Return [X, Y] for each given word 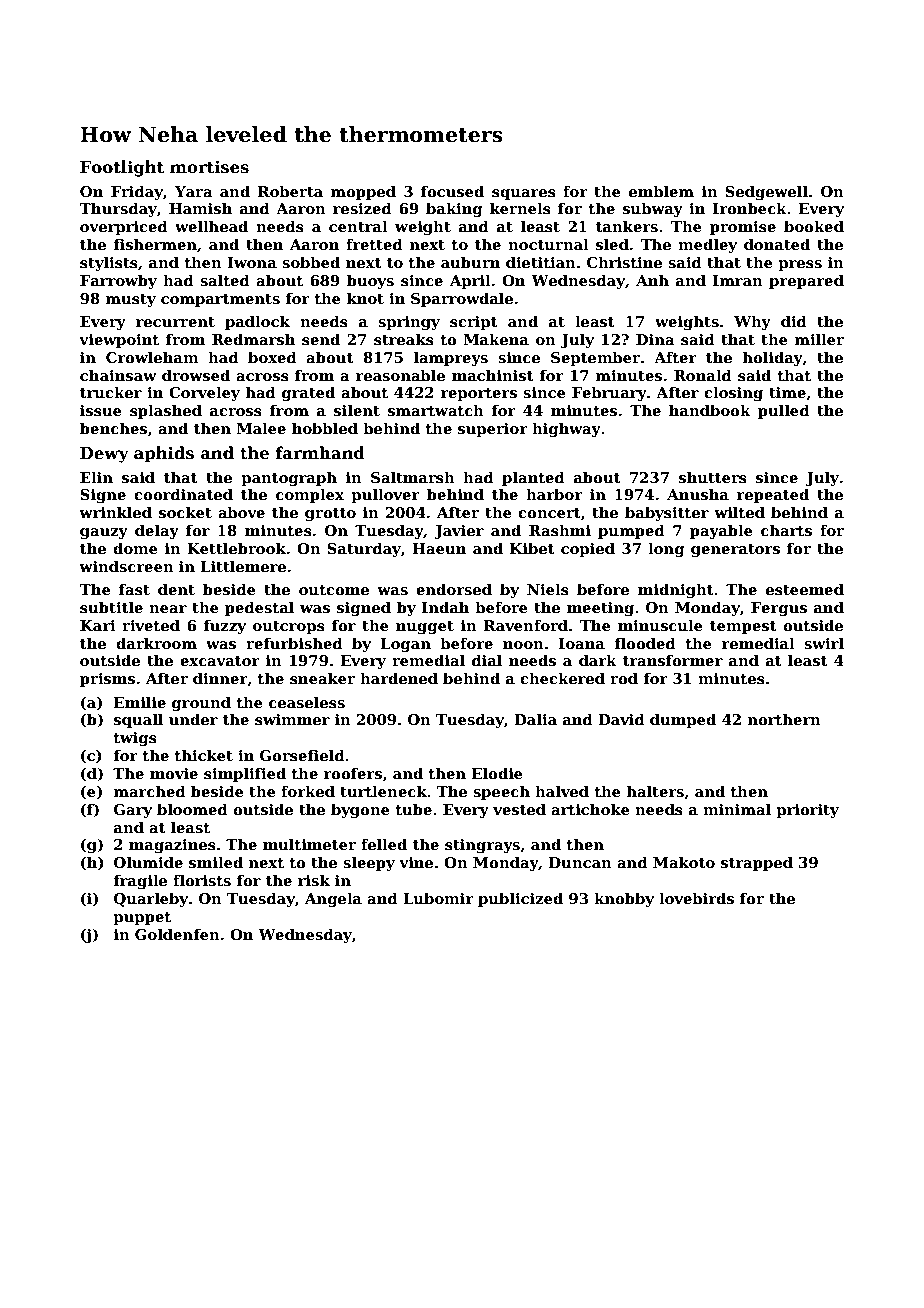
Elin [96, 477]
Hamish [200, 208]
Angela [333, 899]
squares [524, 194]
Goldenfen [177, 934]
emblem [661, 191]
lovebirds [696, 898]
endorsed [454, 589]
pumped [631, 531]
